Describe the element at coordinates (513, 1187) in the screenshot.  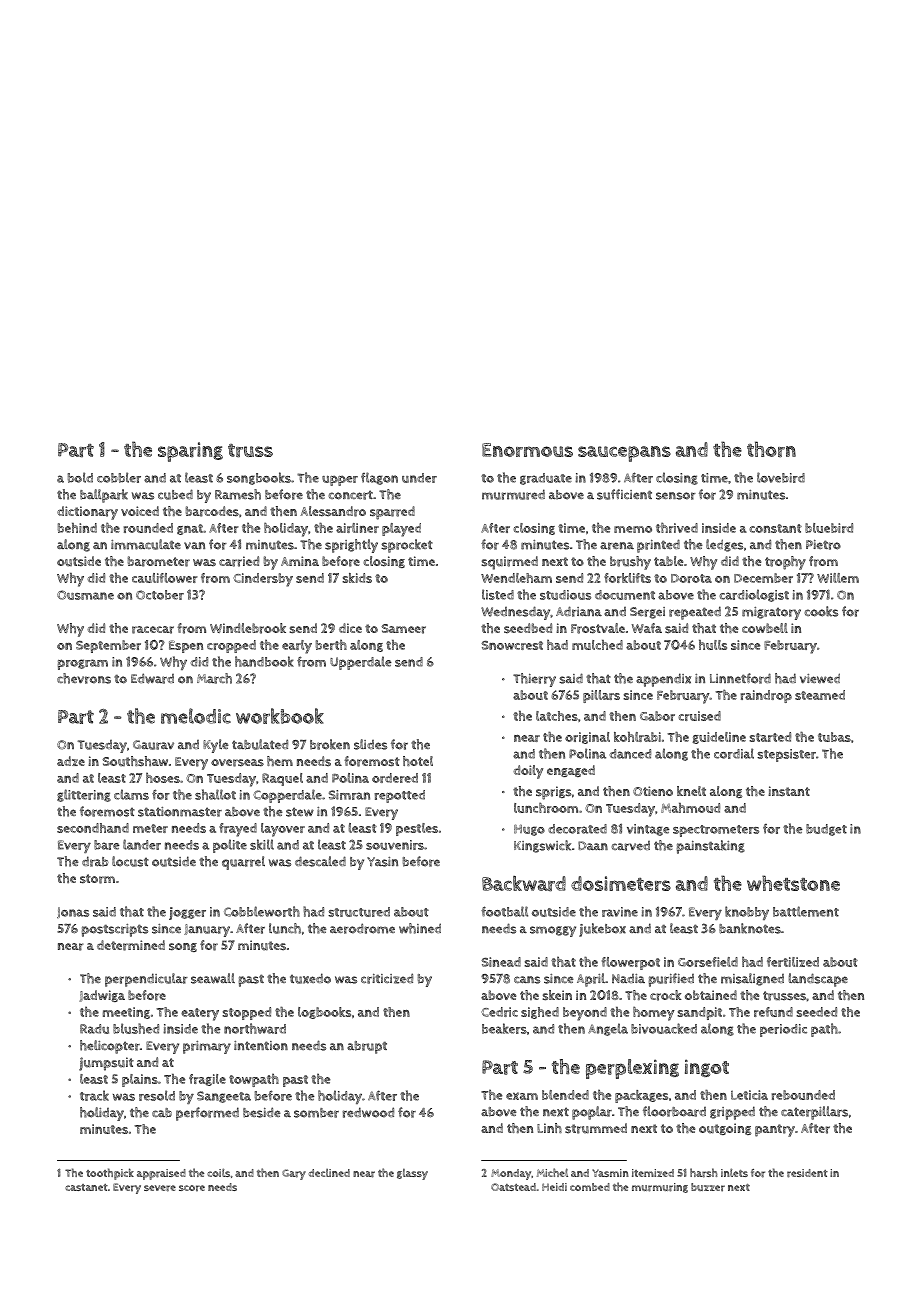
I see `Oatstead` at that location.
